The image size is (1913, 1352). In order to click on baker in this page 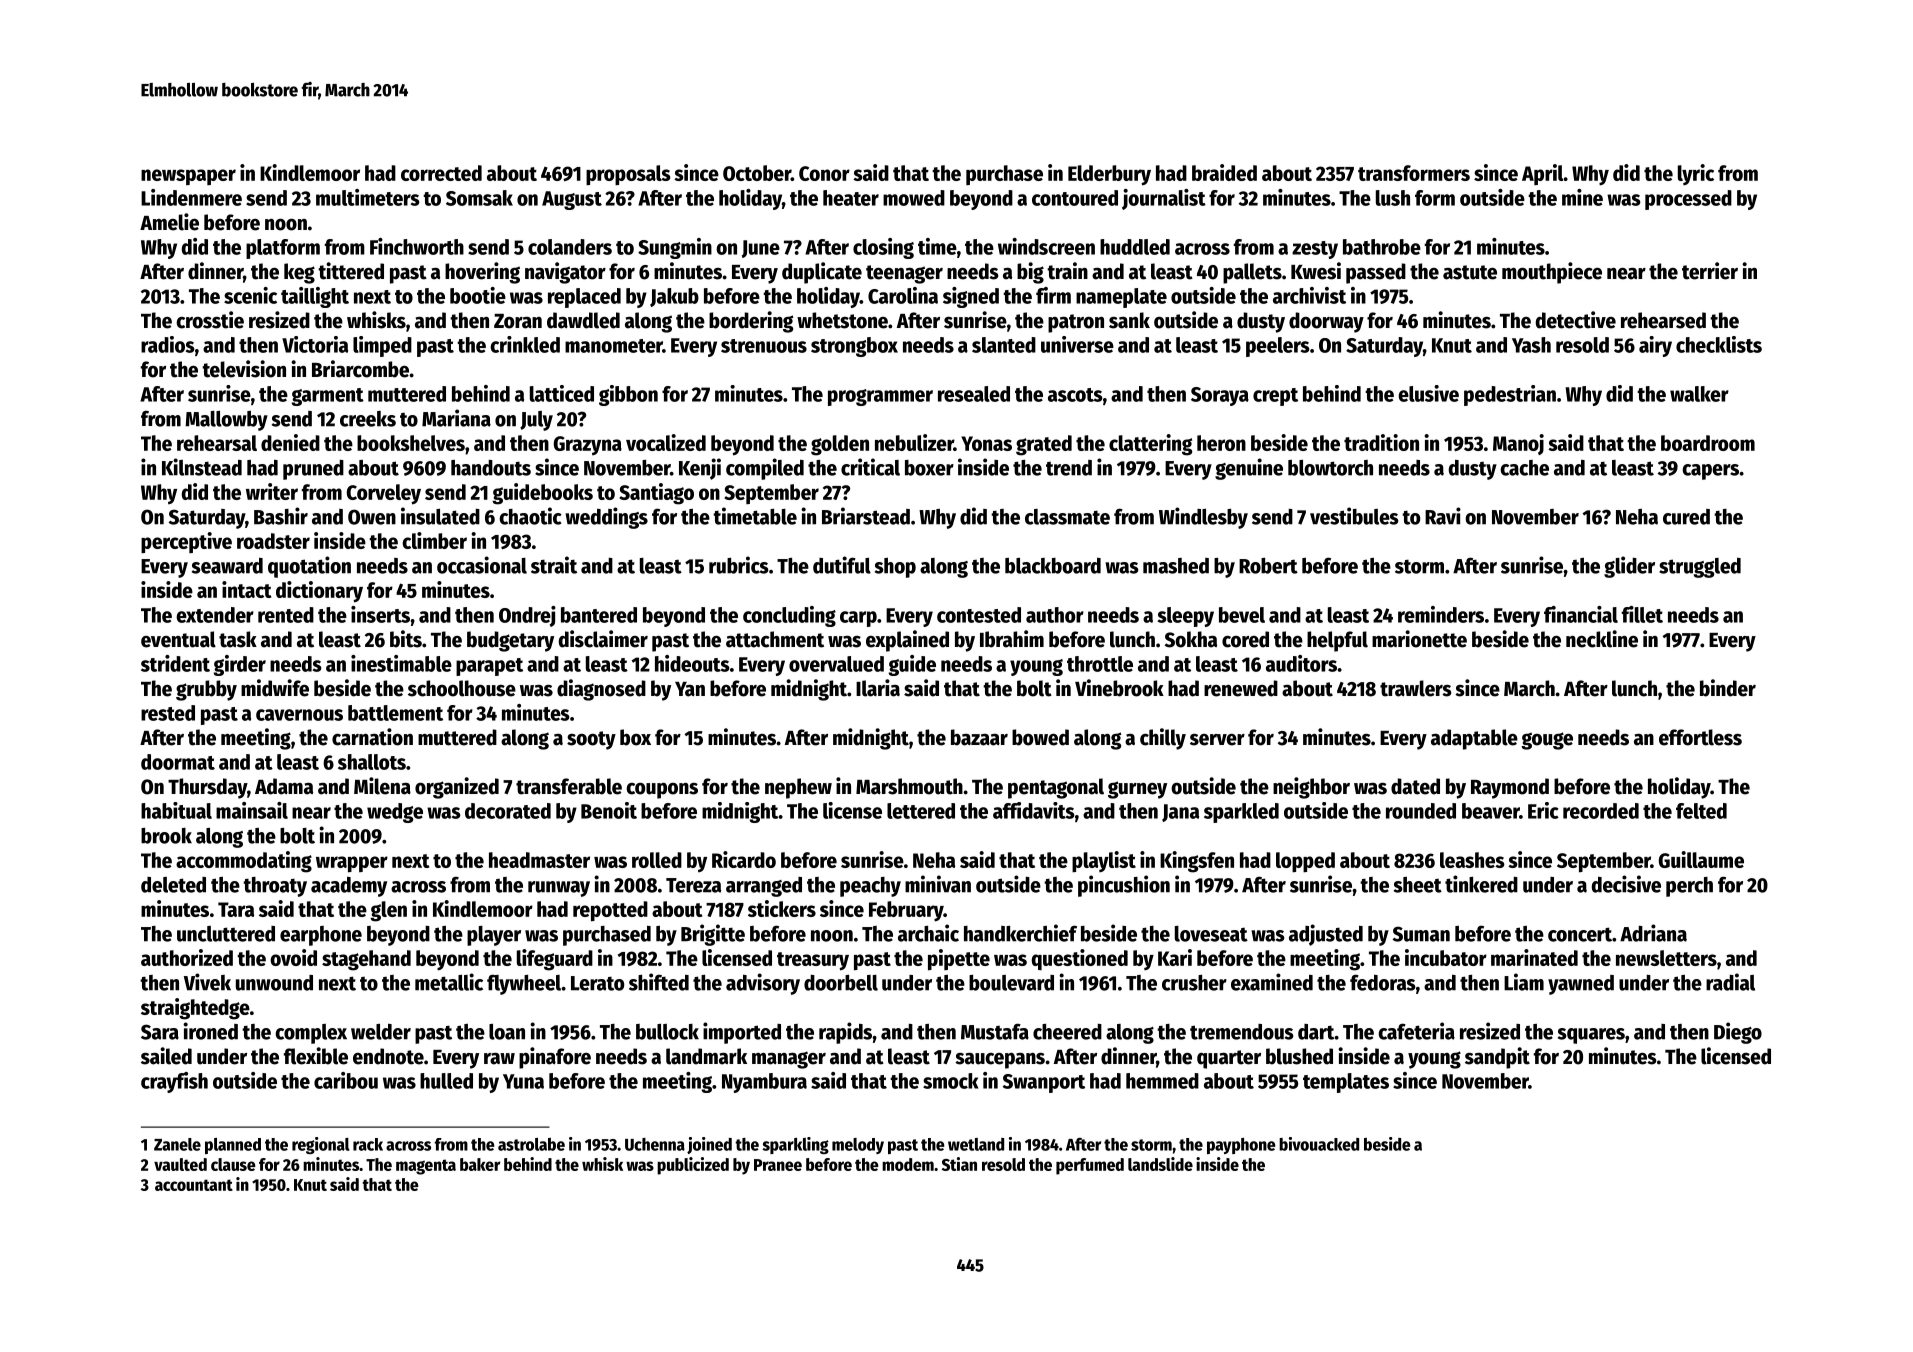, I will do `click(480, 1164)`.
